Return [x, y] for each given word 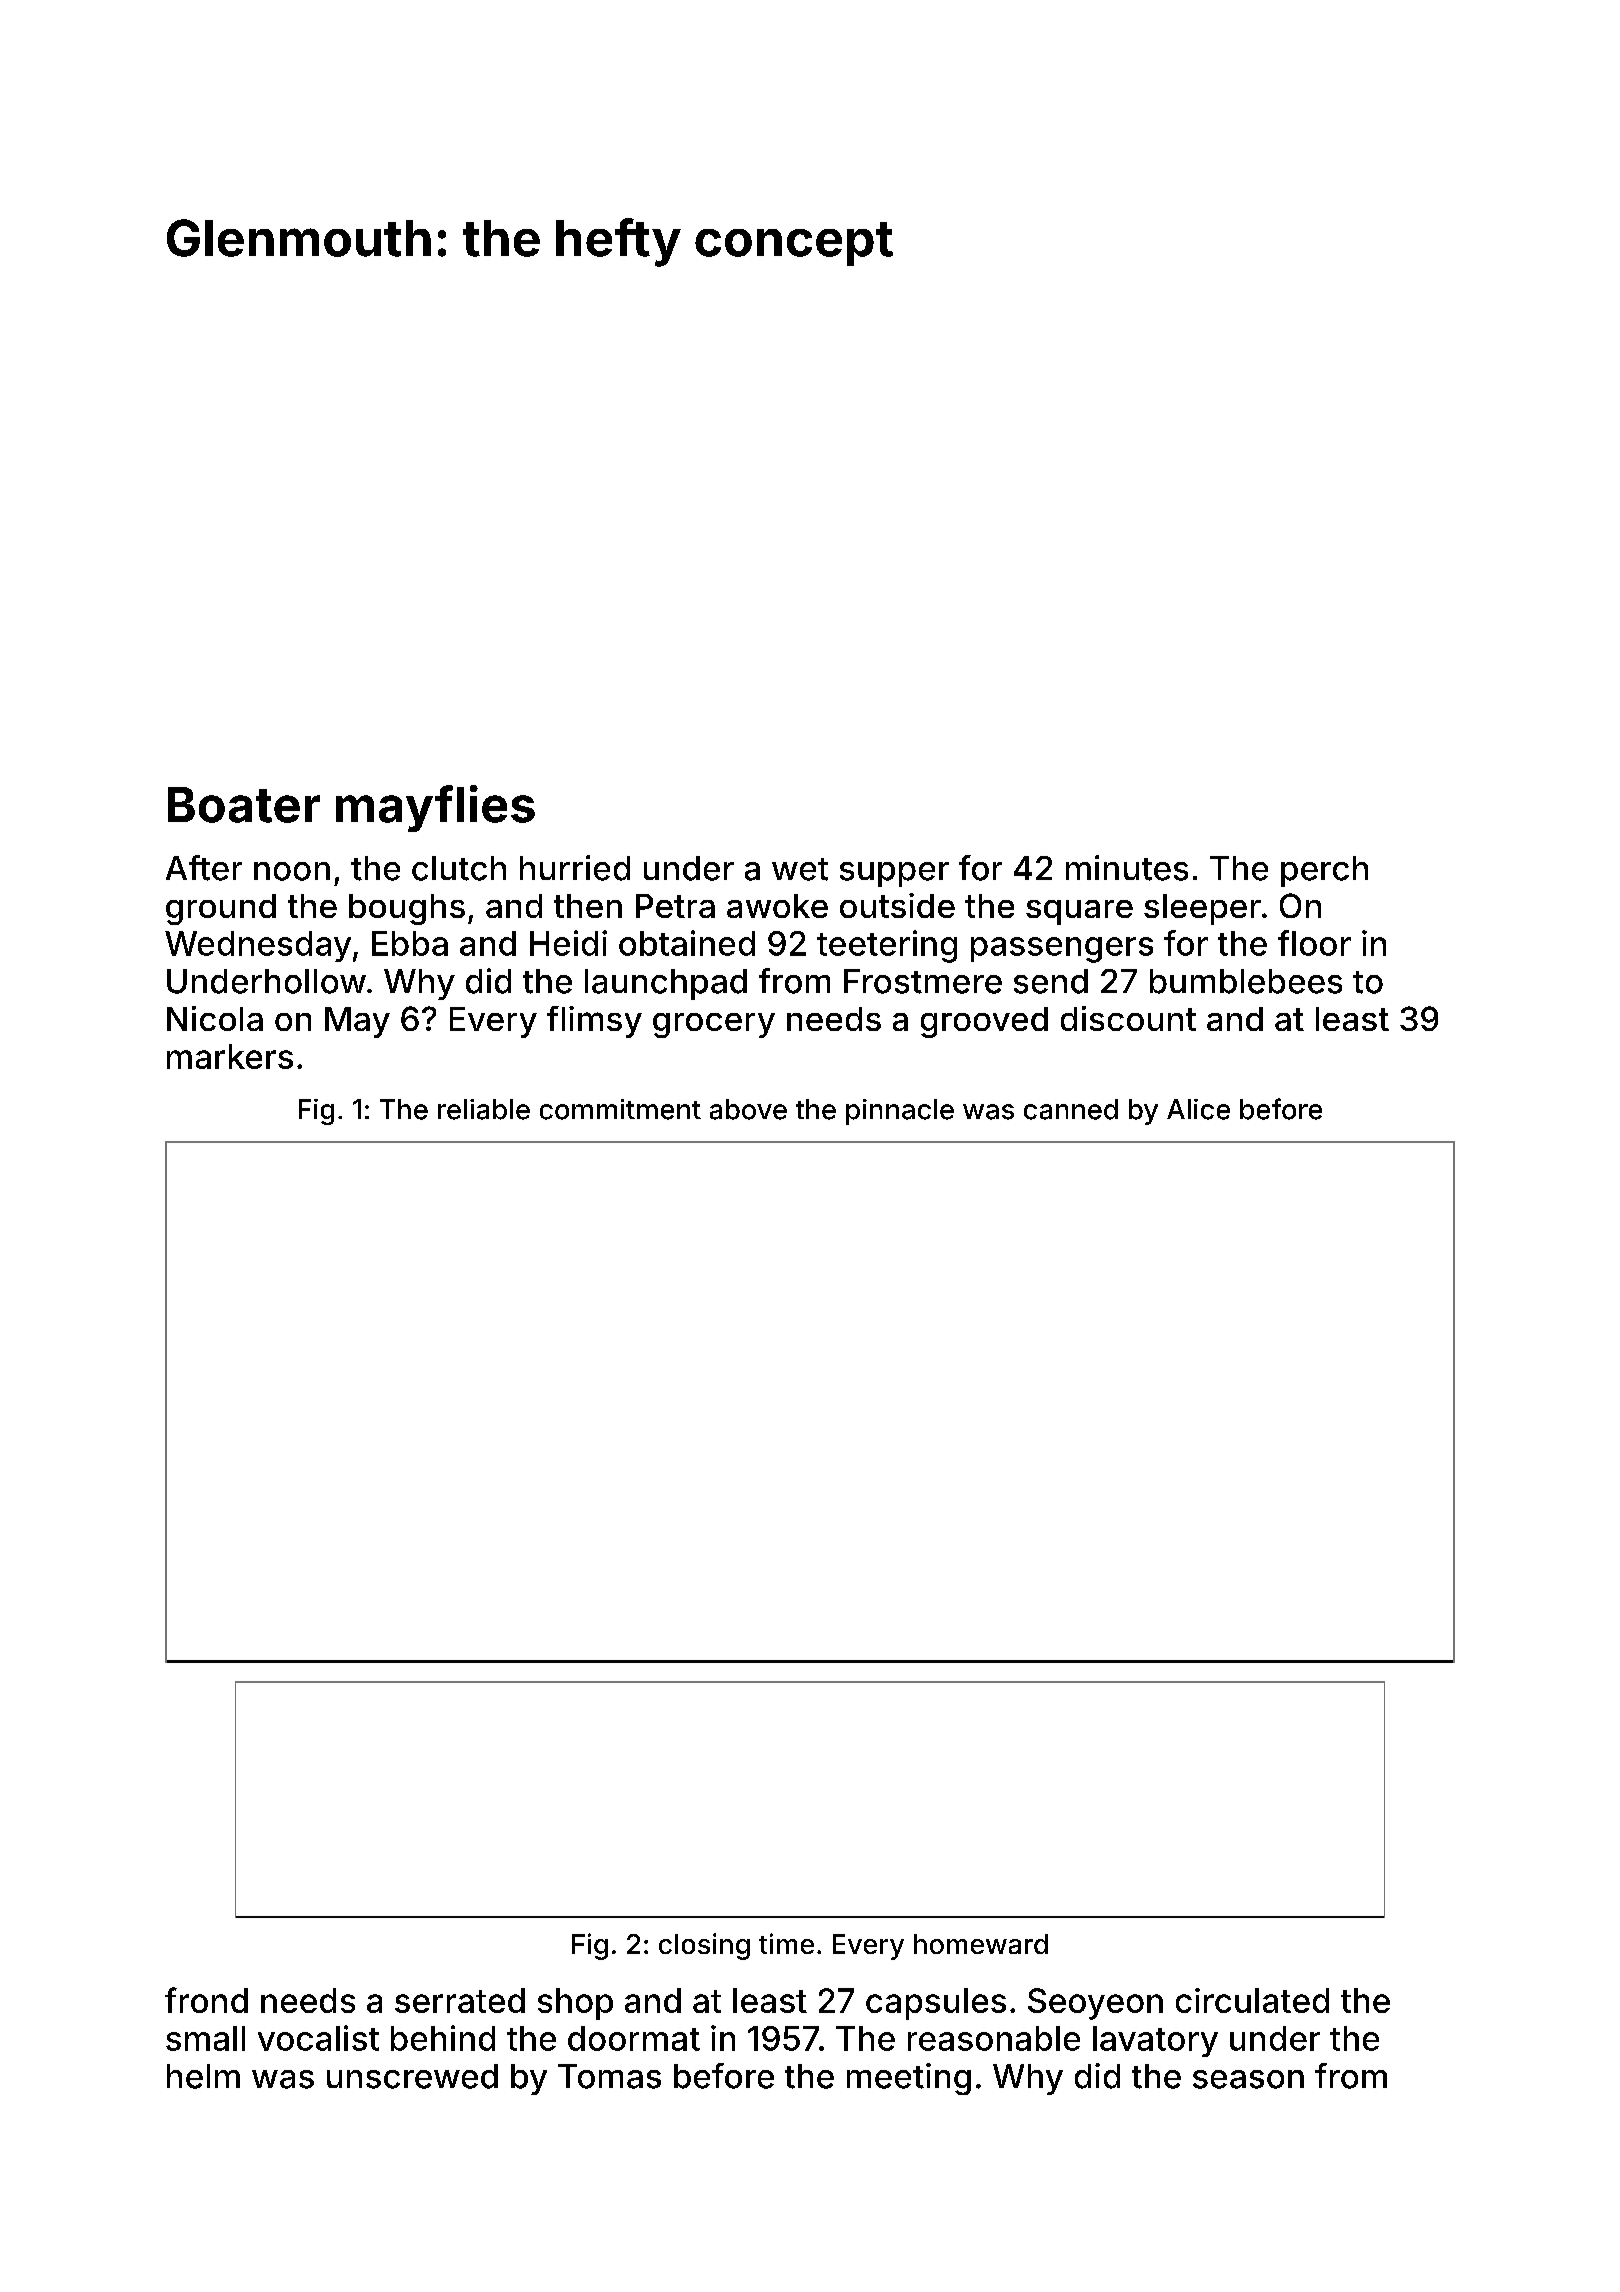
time [786, 1943]
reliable [484, 1109]
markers [230, 1056]
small [205, 2038]
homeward [981, 1944]
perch [1324, 871]
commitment [620, 1109]
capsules [936, 2004]
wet [800, 869]
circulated [1252, 2000]
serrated [460, 2000]
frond [206, 2000]
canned [1071, 1109]
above [748, 1109]
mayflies [435, 808]
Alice [1198, 1109]
